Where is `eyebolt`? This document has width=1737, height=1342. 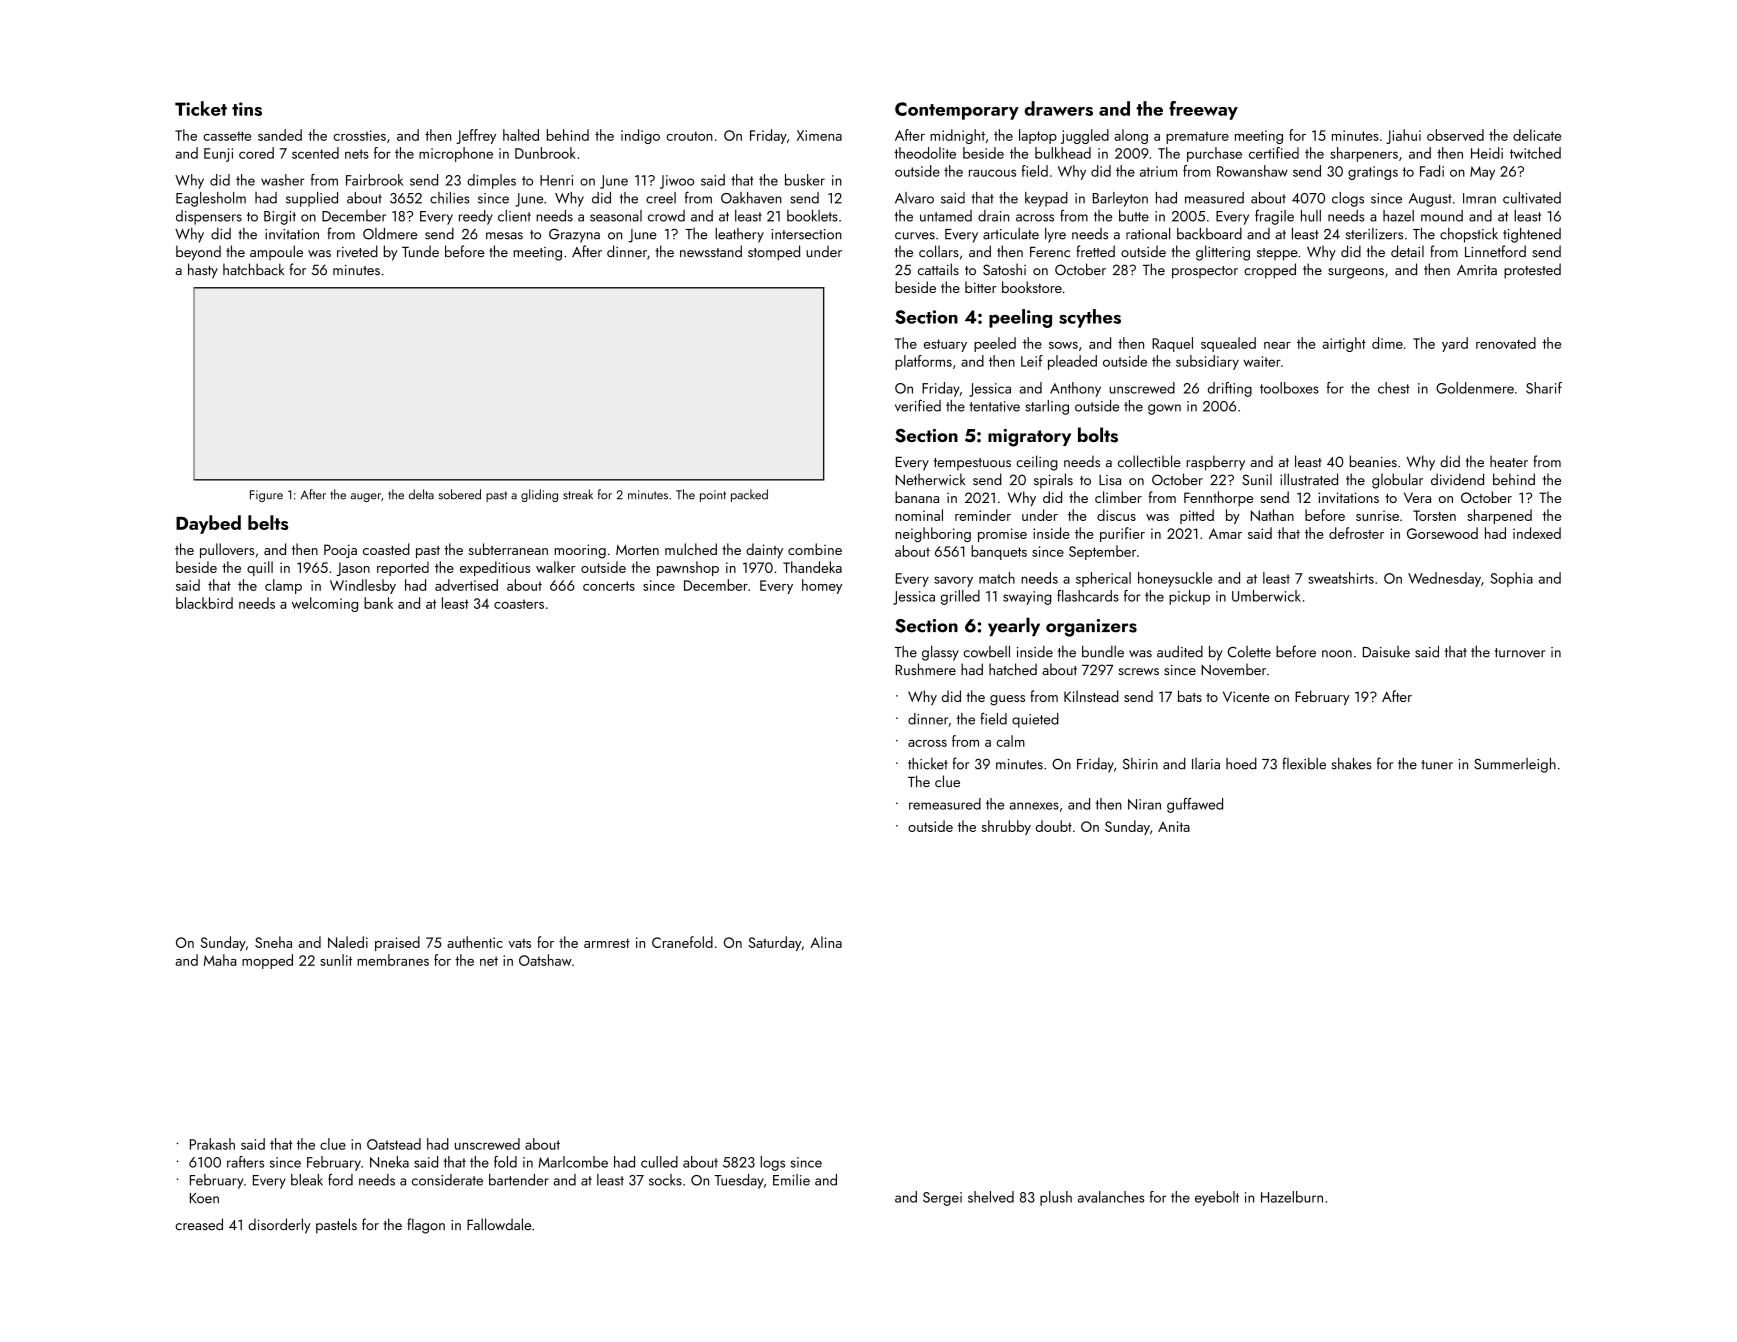
eyebolt is located at coordinates (1217, 1198).
